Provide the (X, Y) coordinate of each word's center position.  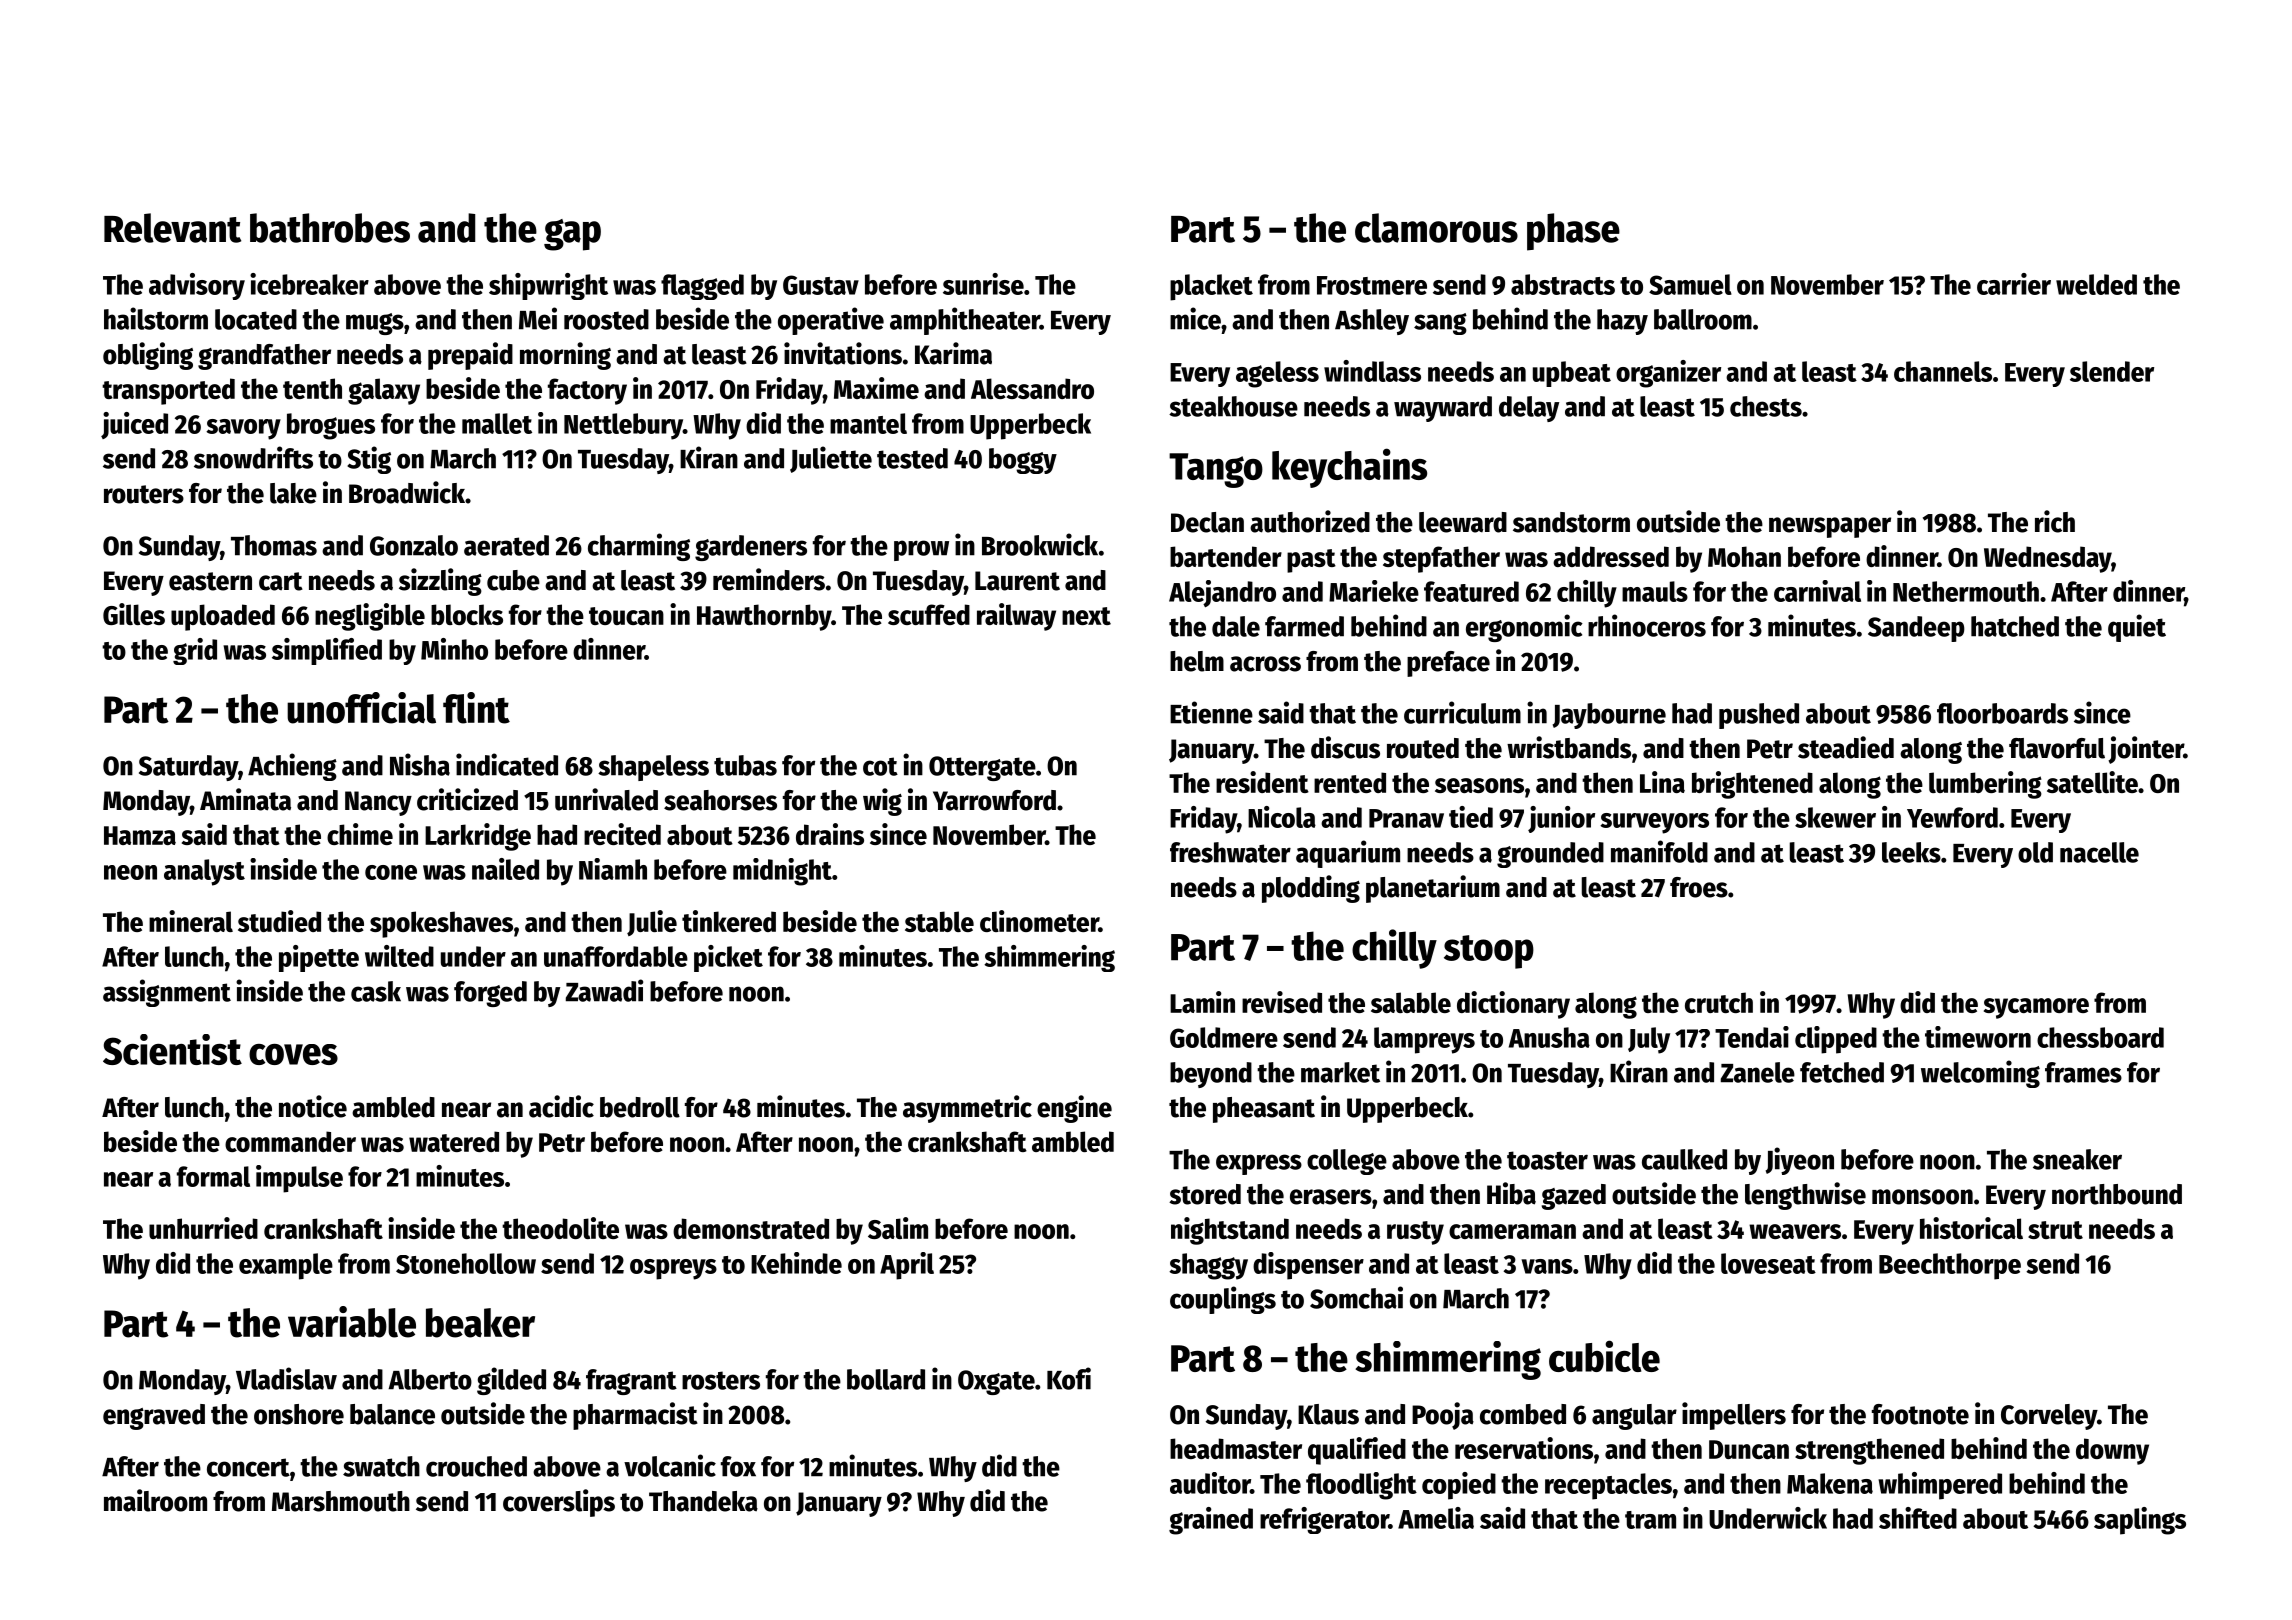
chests (1766, 406)
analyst (204, 872)
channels (1943, 371)
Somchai (1356, 1297)
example (286, 1266)
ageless (1277, 374)
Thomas (274, 545)
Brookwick (1040, 544)
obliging (148, 356)
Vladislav (286, 1378)
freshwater (1230, 852)
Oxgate (996, 1382)
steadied (1846, 747)
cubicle (1604, 1356)
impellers (1734, 1416)
